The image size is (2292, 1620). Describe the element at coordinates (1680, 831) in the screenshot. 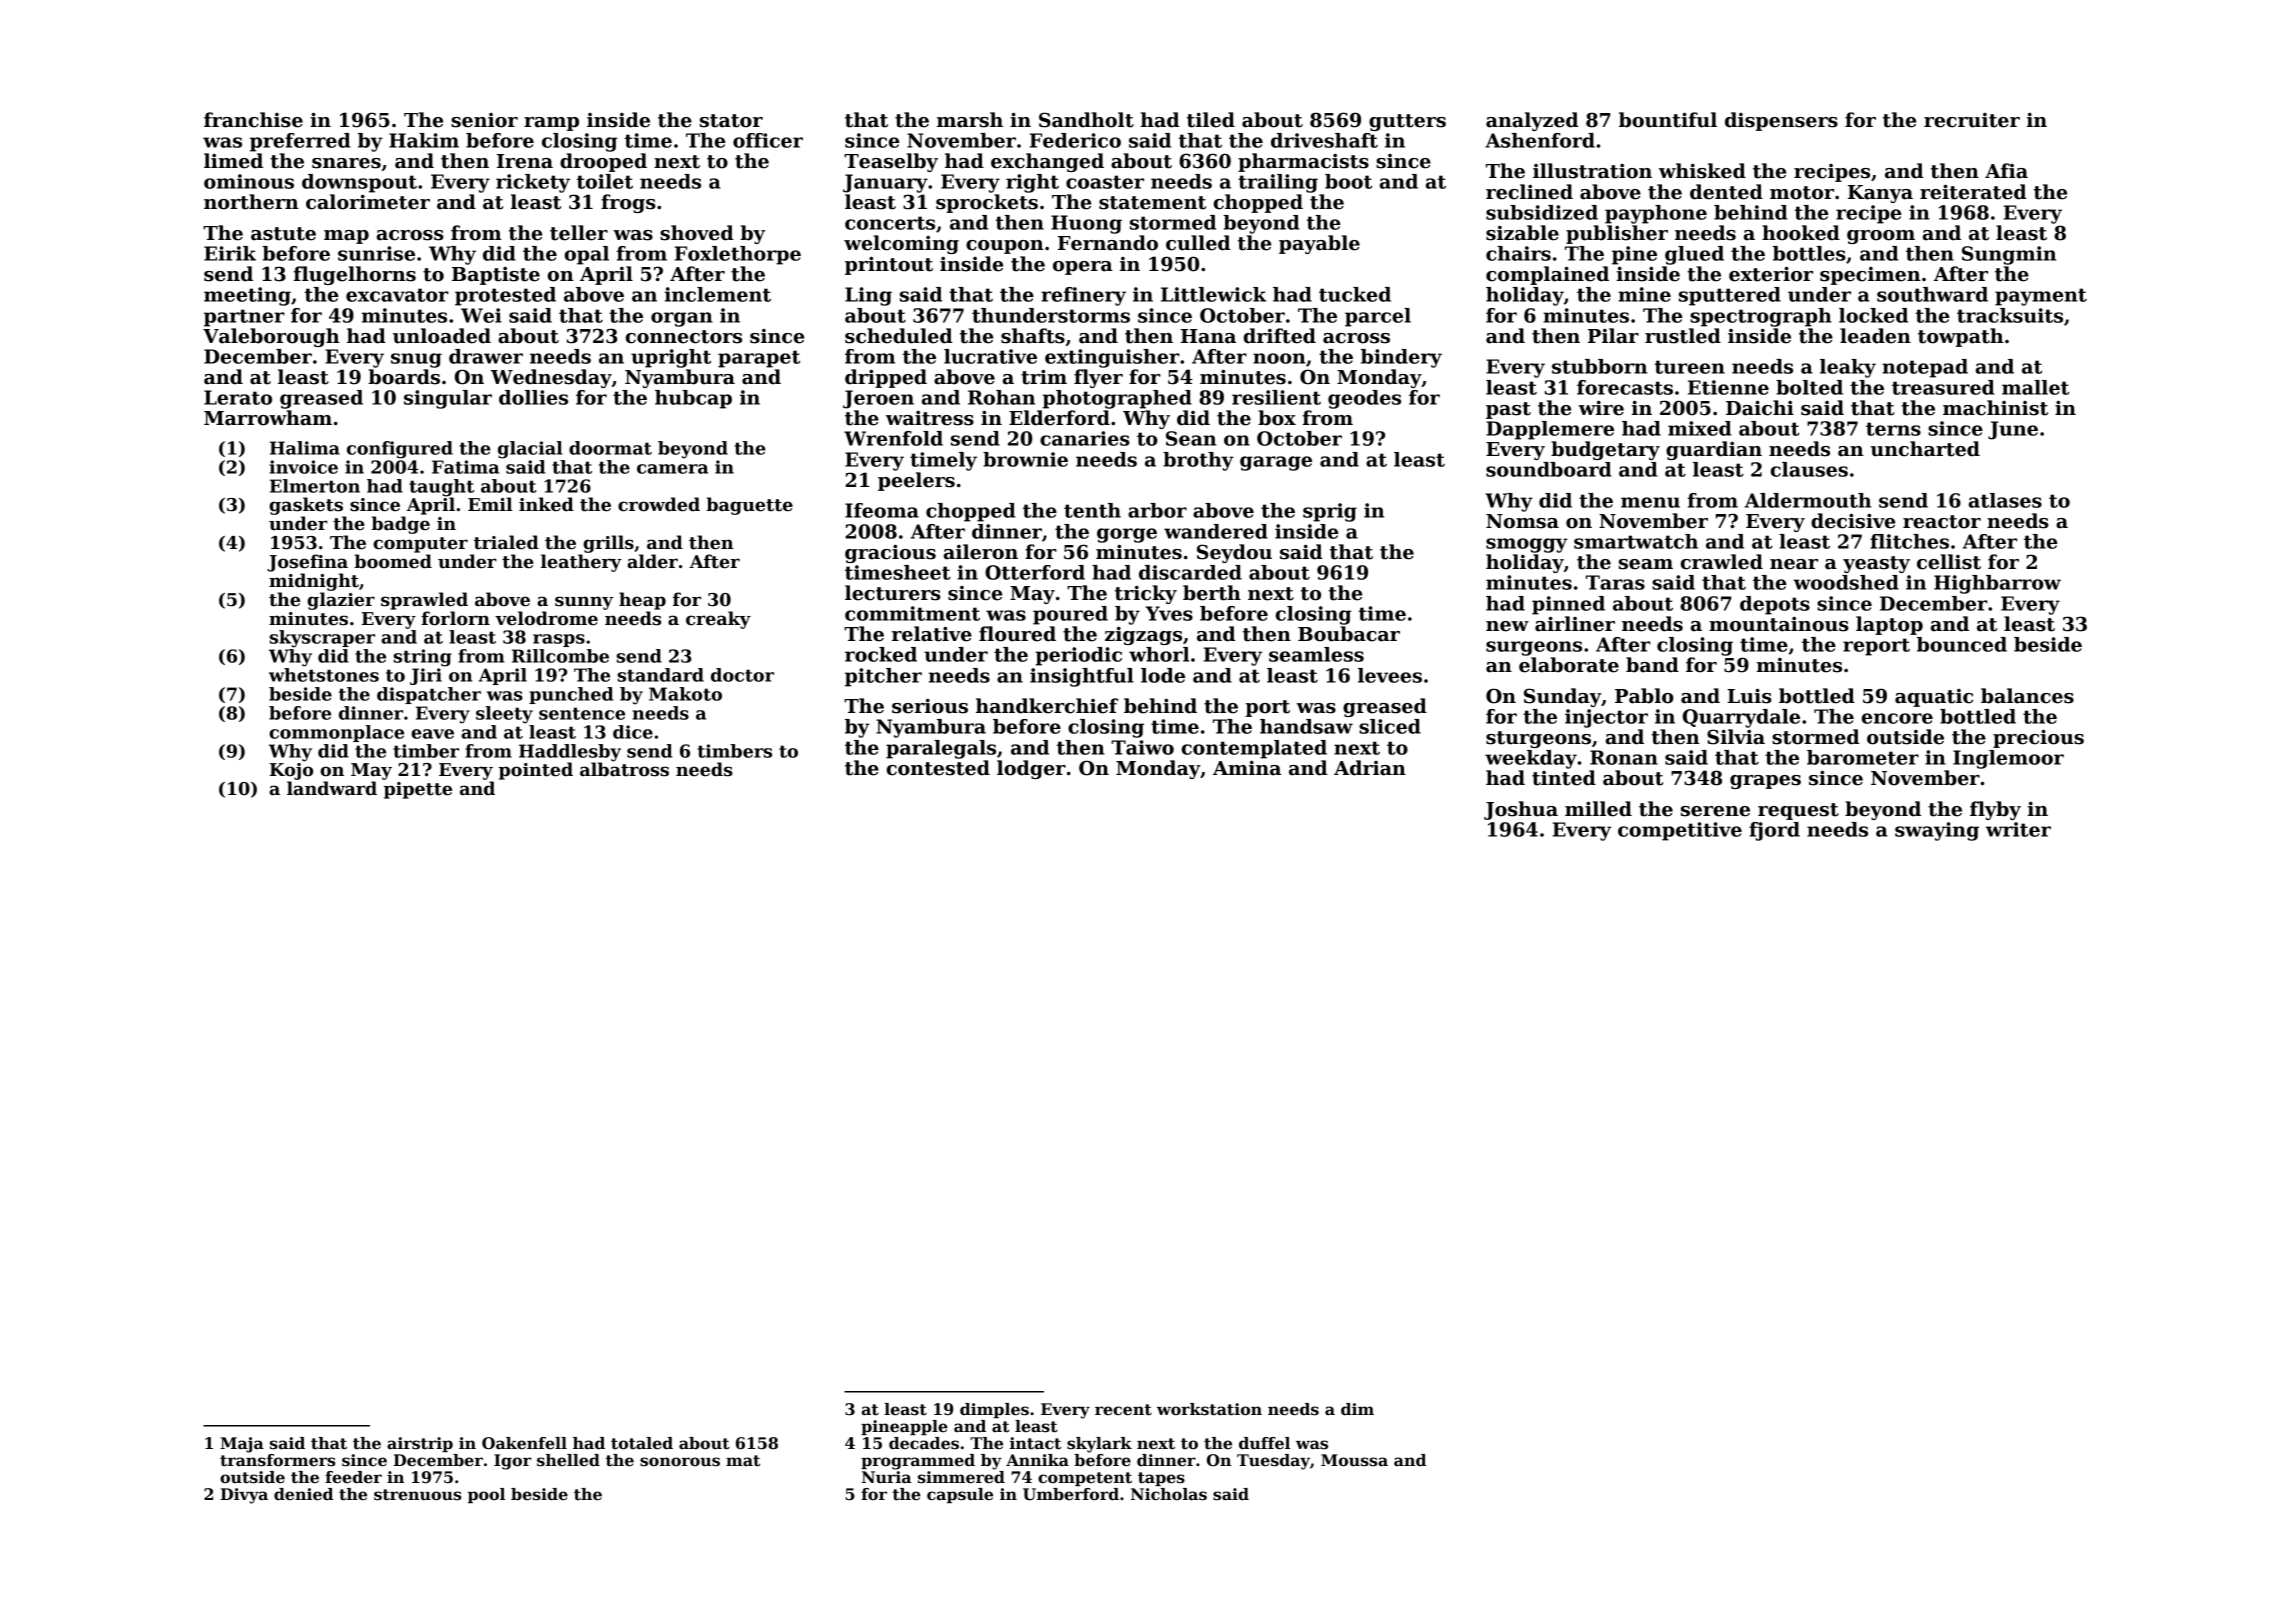

I see `competitive` at that location.
